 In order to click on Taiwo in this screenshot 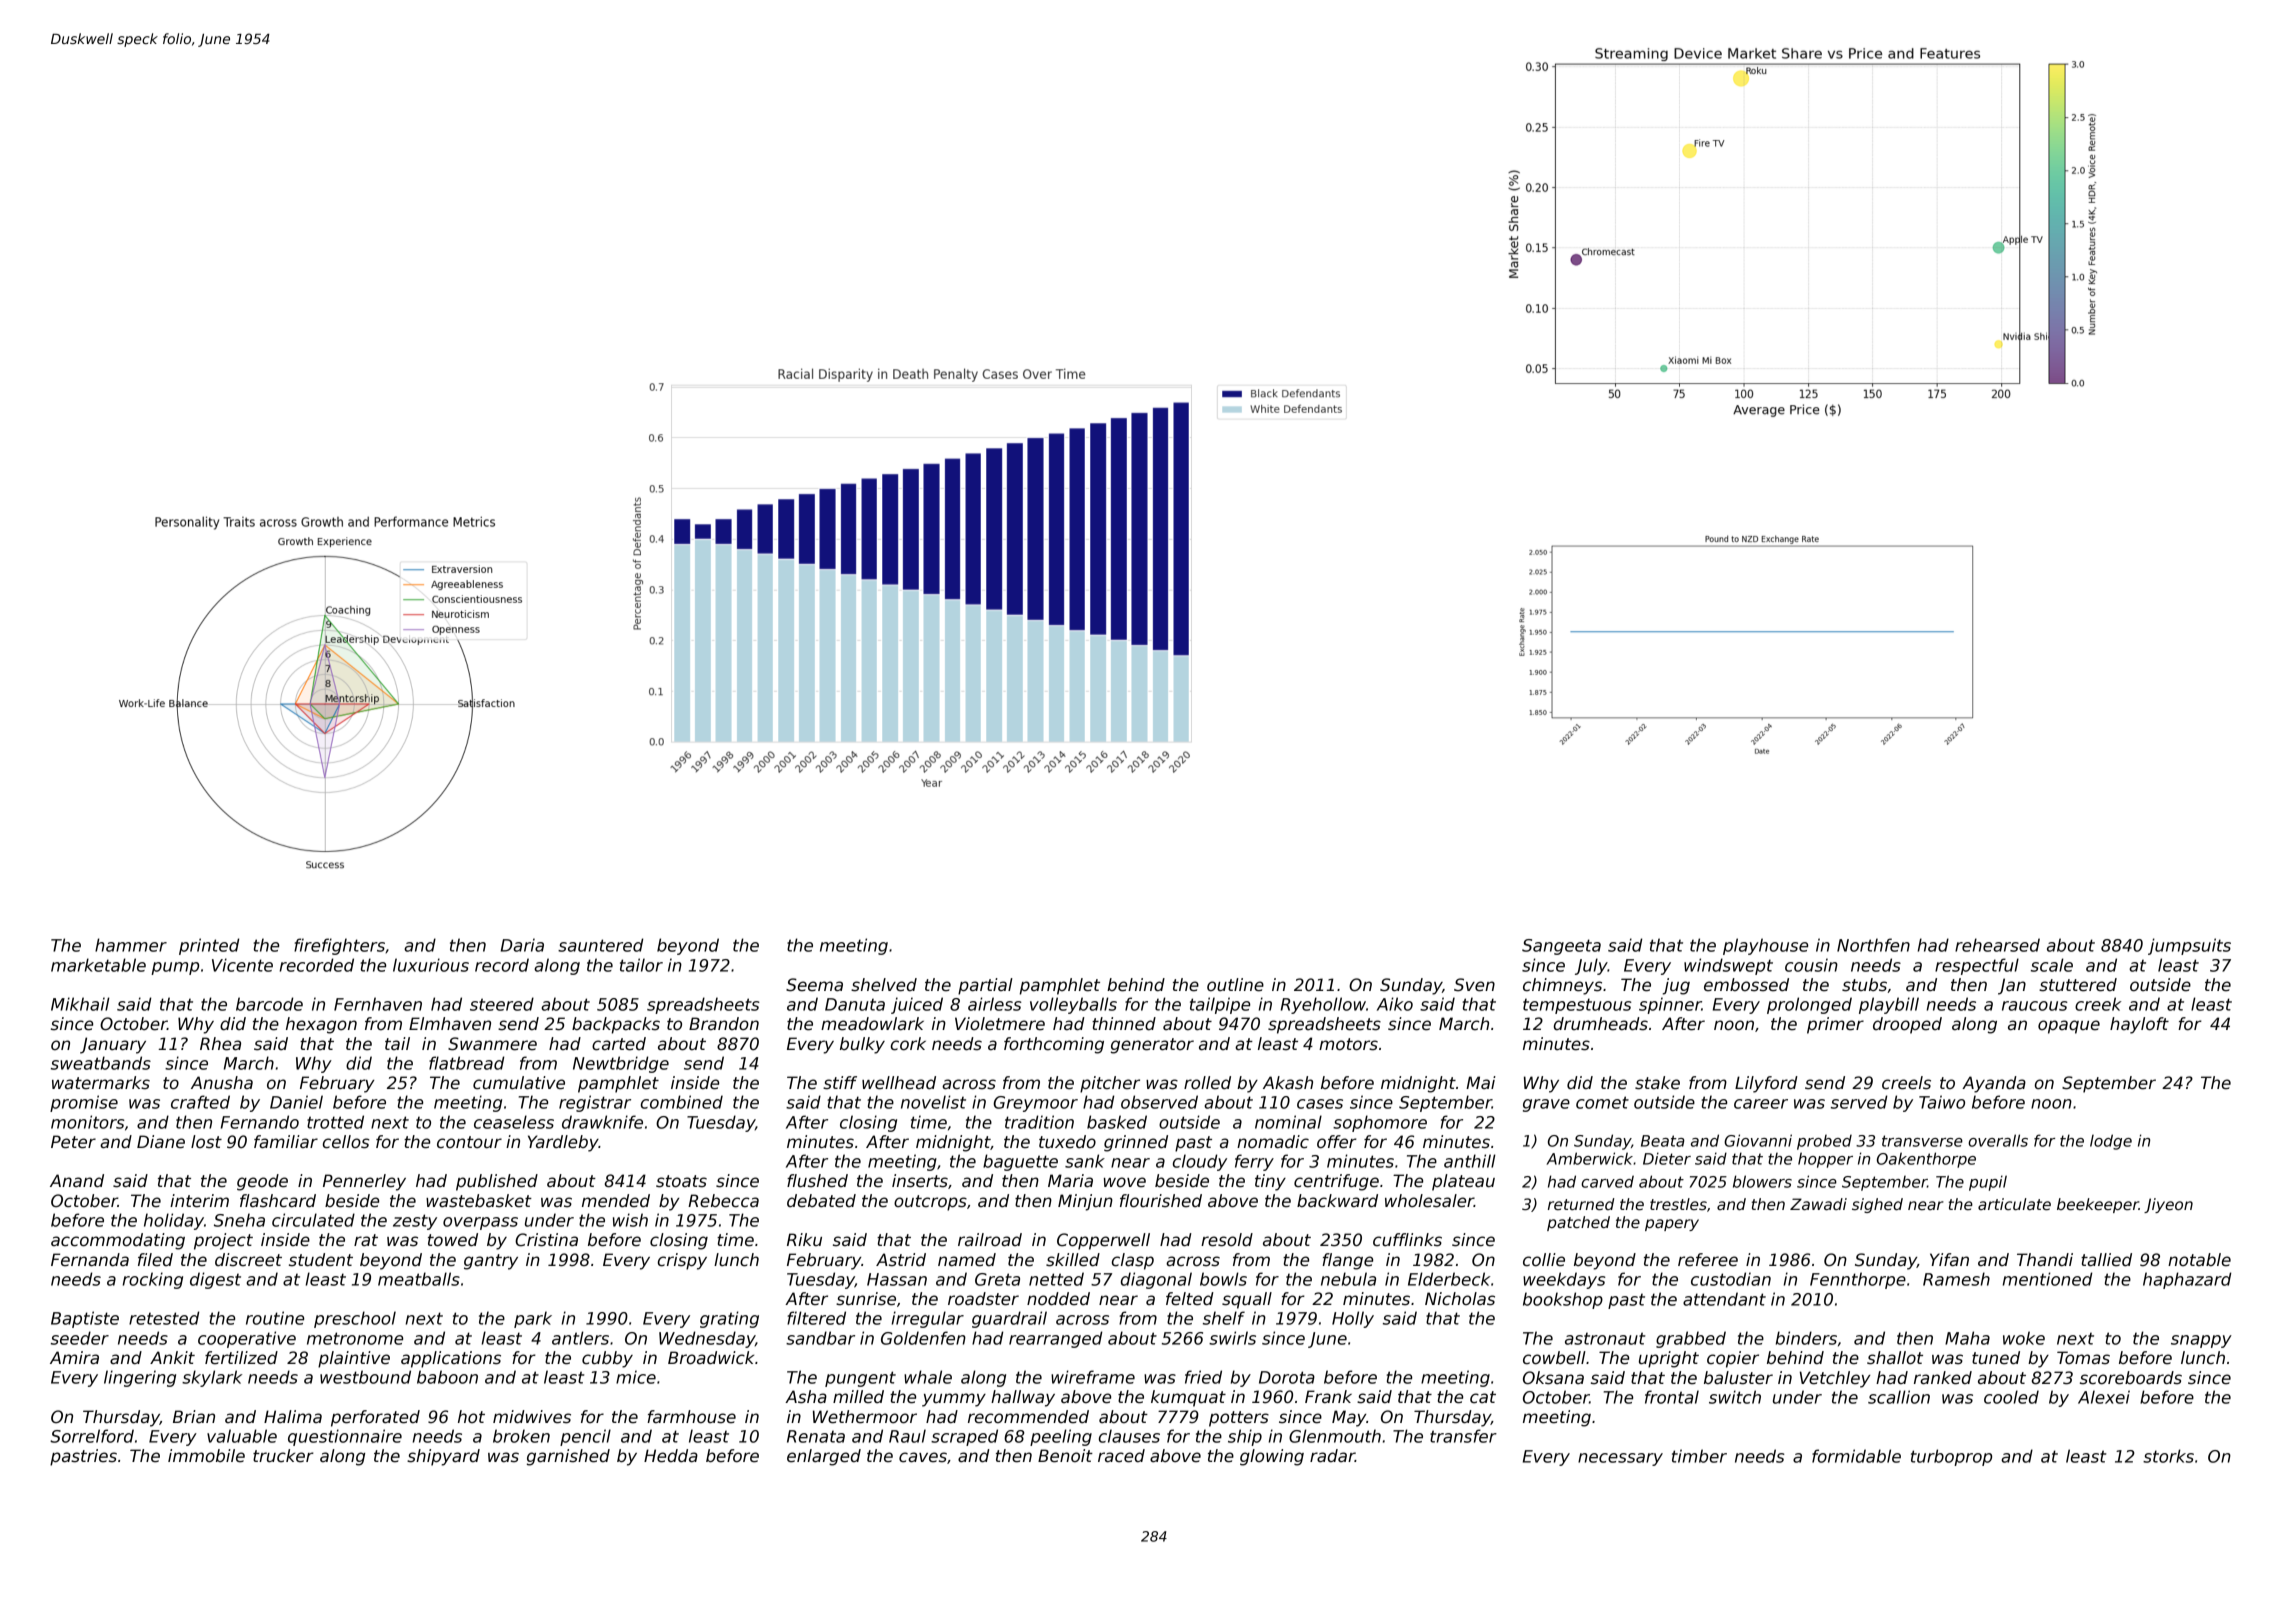, I will do `click(1942, 1102)`.
